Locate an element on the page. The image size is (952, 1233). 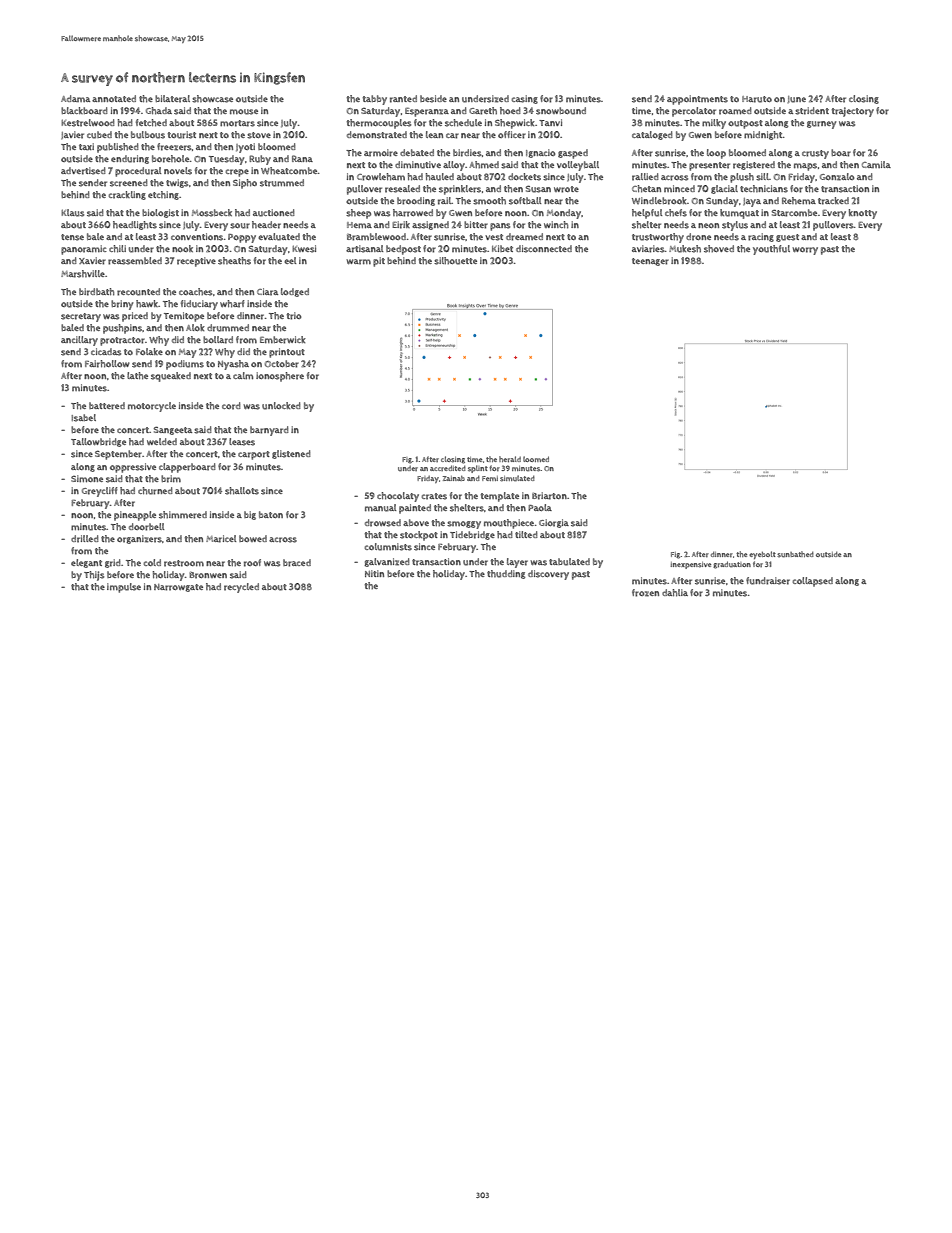
restroom is located at coordinates (184, 563).
